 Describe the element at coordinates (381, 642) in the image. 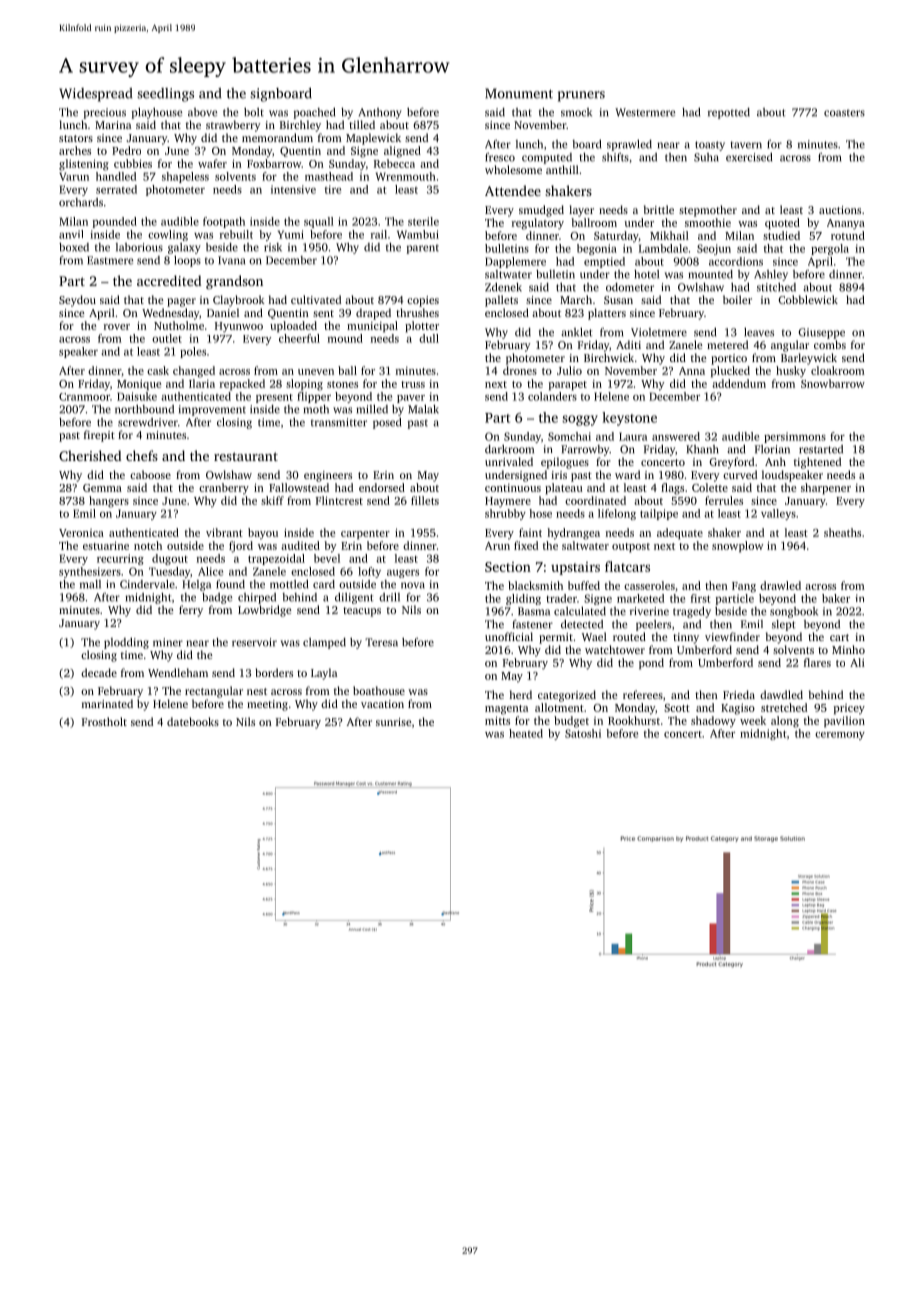

I see `Teresa` at that location.
